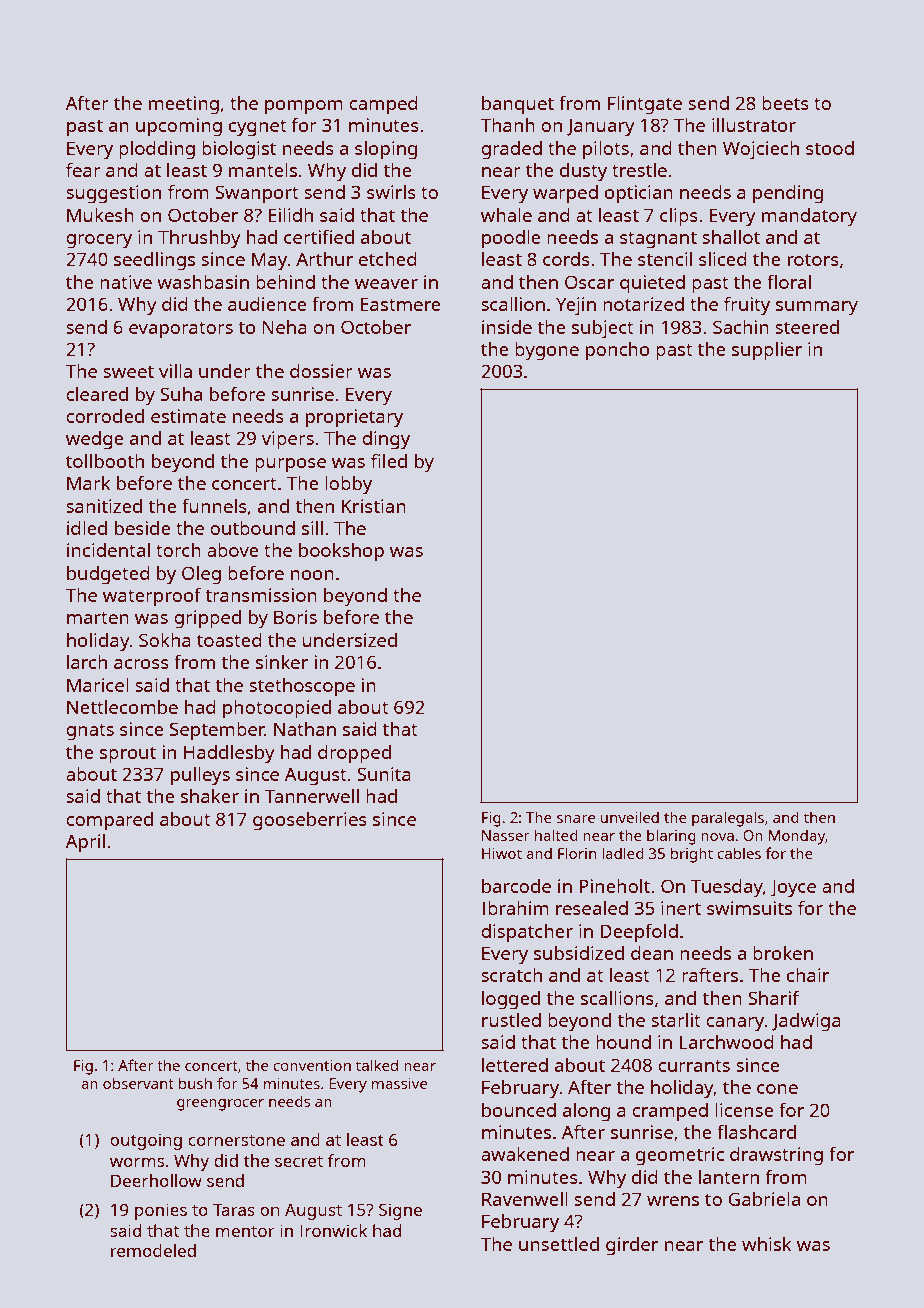 This image has width=924, height=1308. What do you see at coordinates (399, 1083) in the image?
I see `massive` at bounding box center [399, 1083].
